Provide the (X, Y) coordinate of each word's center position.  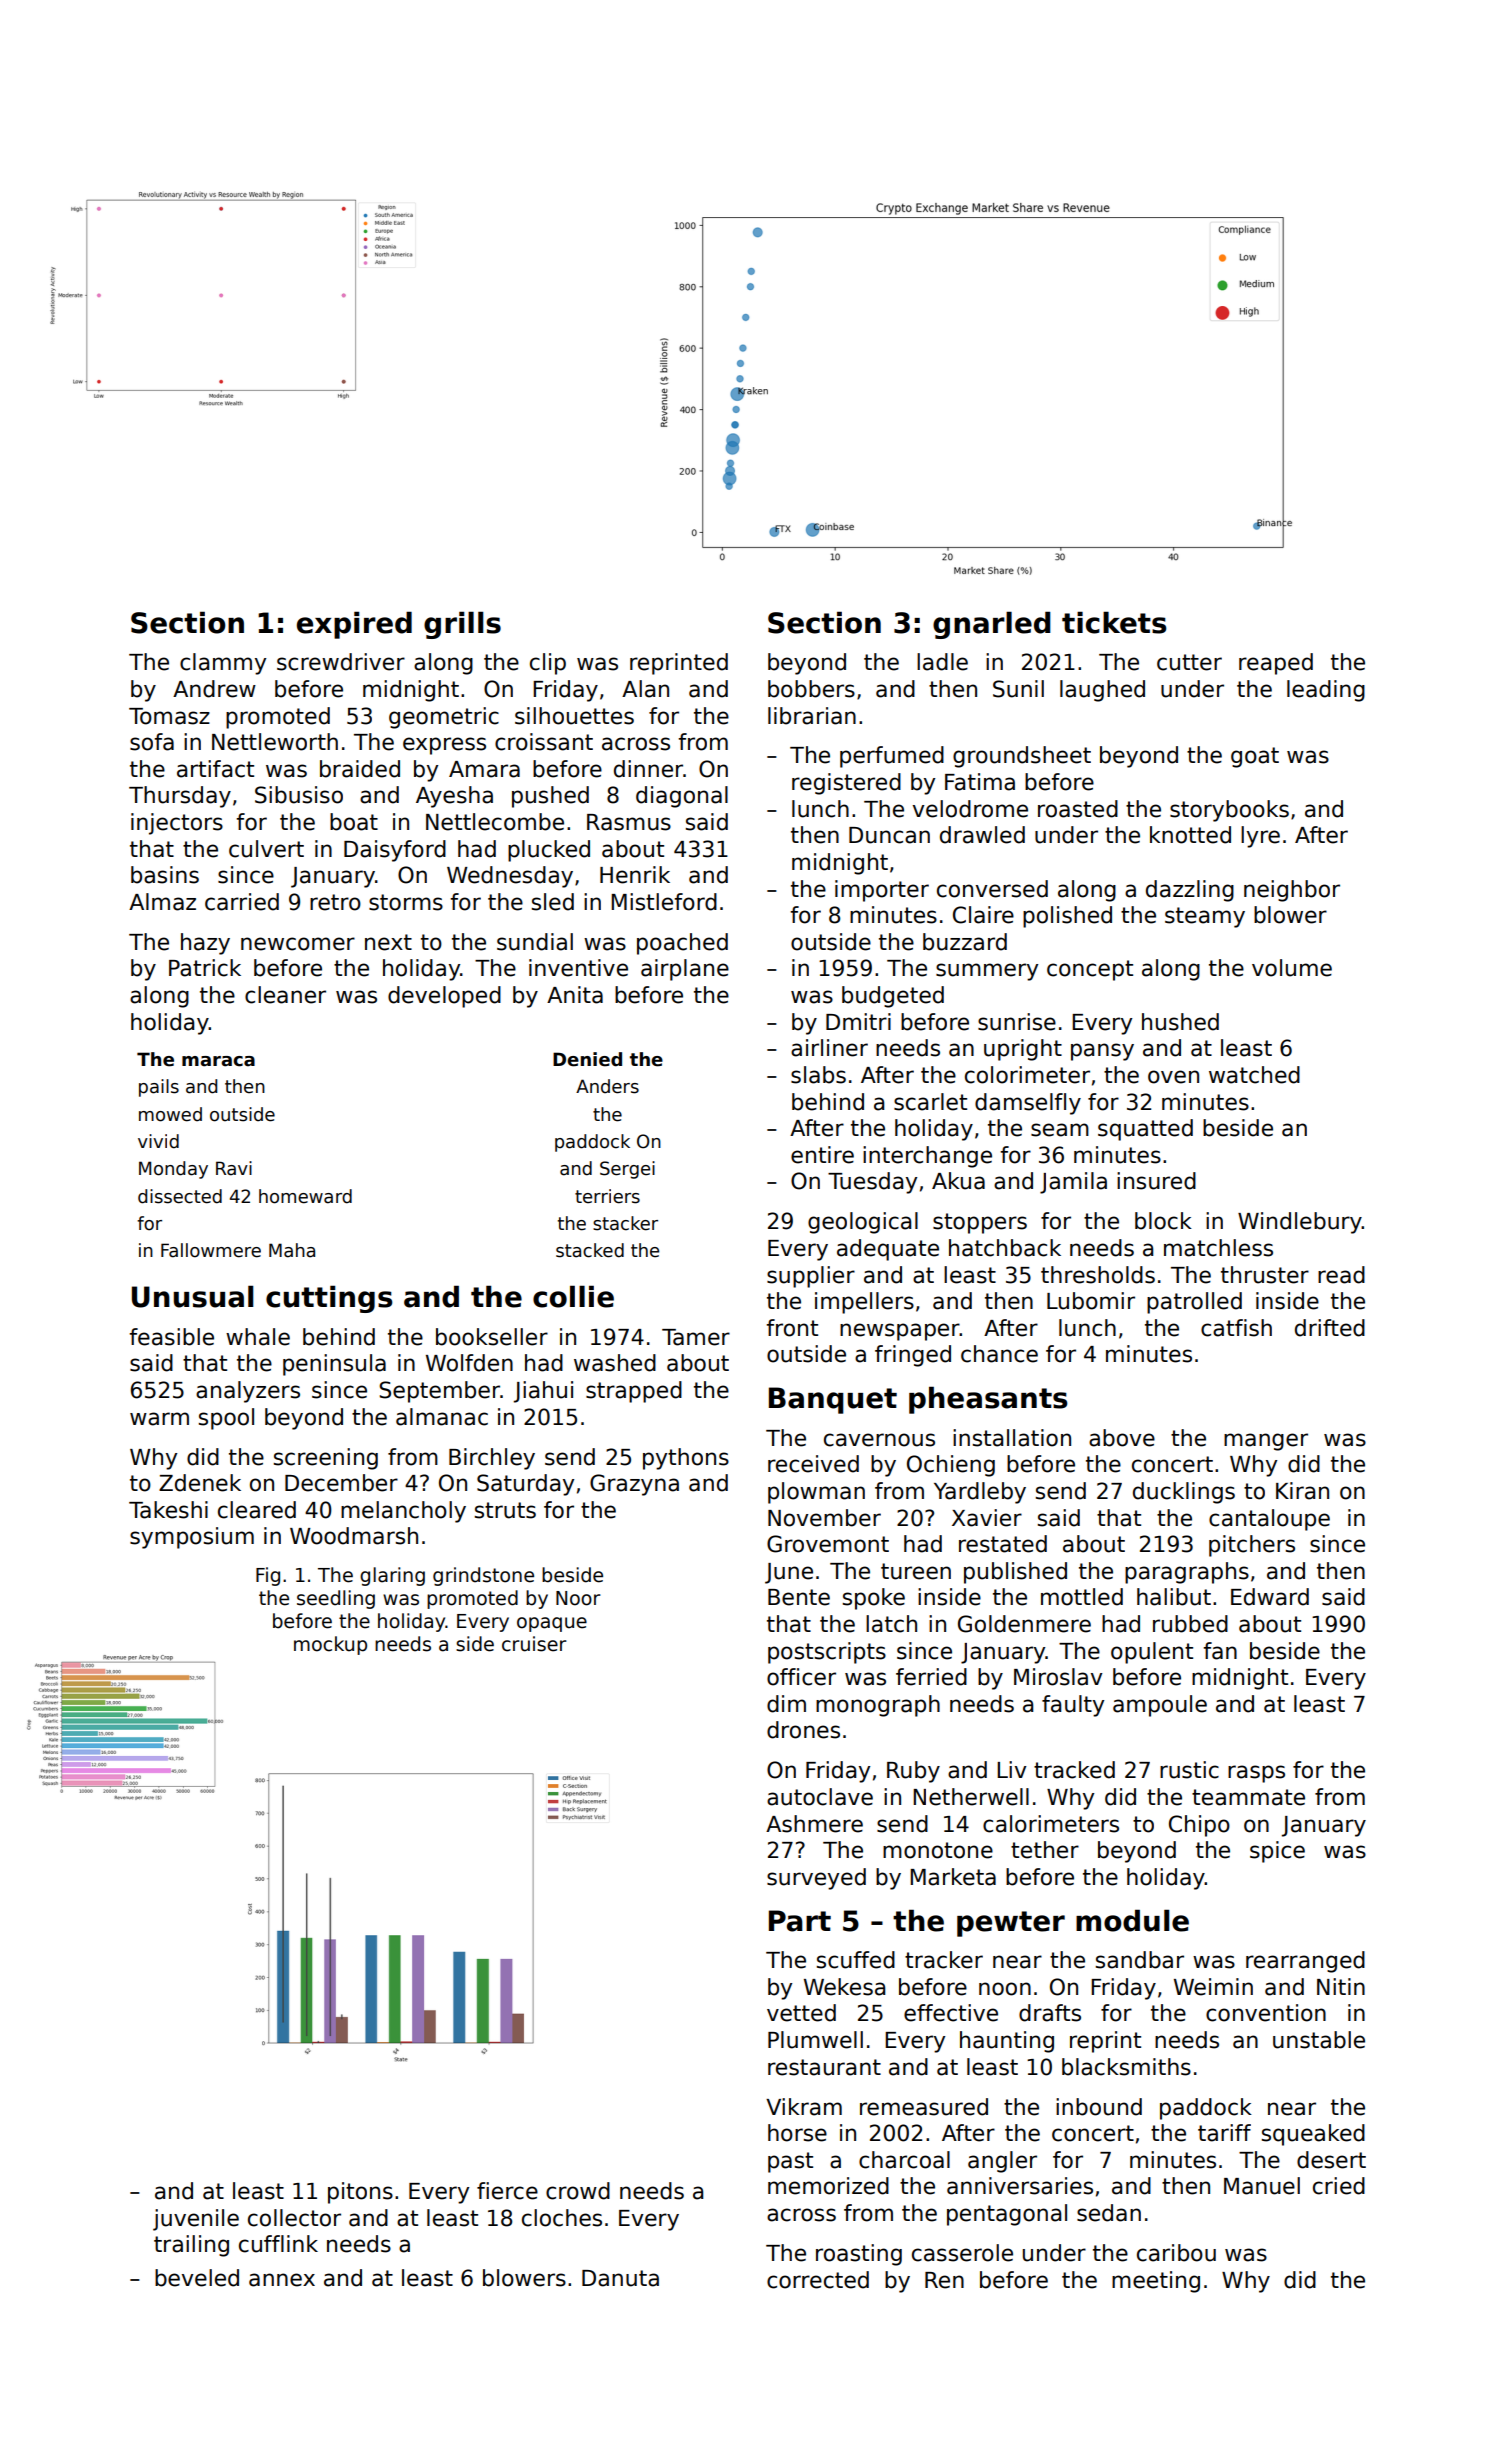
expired (354, 625)
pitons (360, 2193)
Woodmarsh (354, 1536)
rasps (1256, 1774)
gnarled (992, 625)
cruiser (534, 1644)
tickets (1114, 622)
